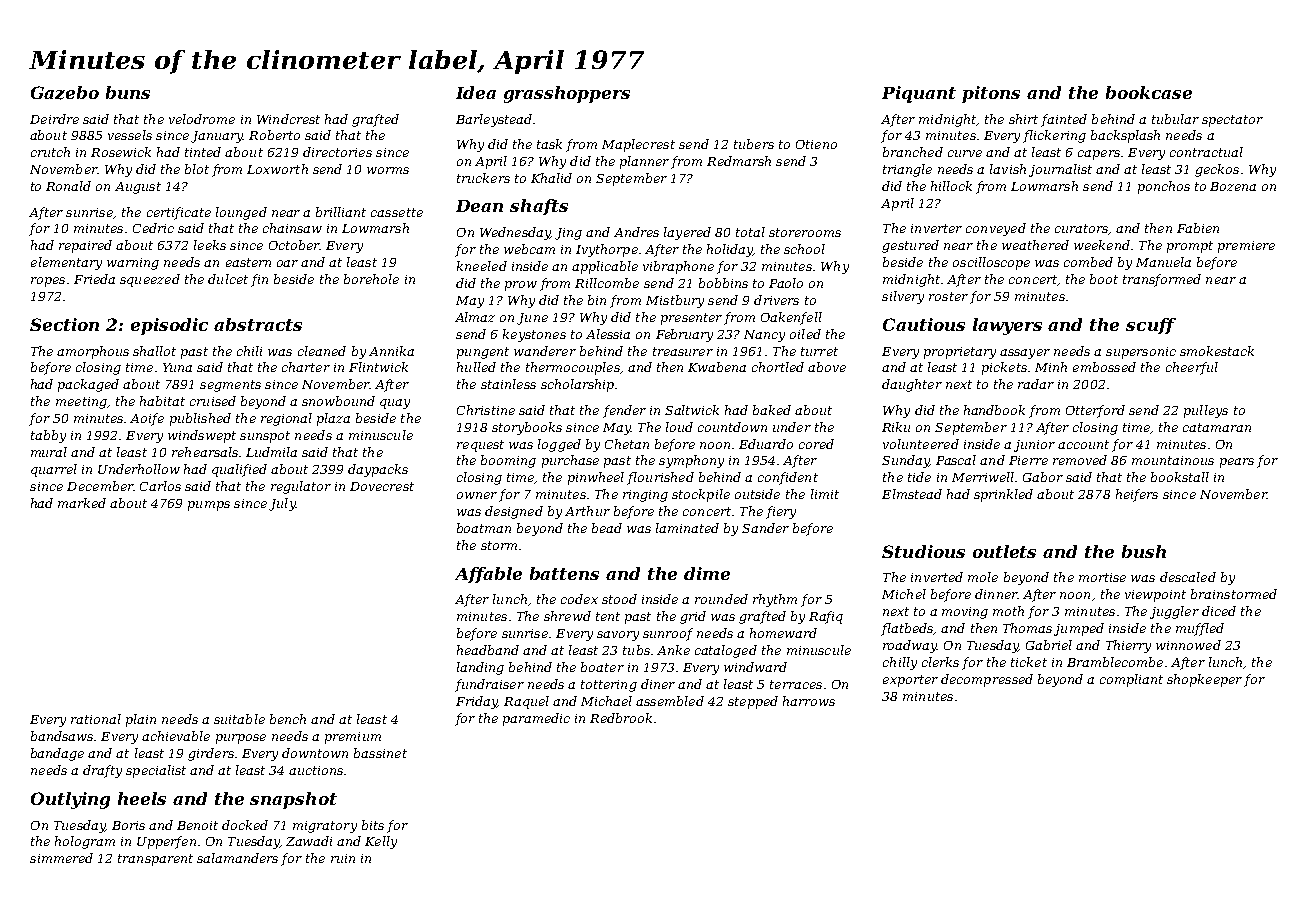 The height and width of the document is (924, 1308). Describe the element at coordinates (381, 842) in the document. I see `Kelly` at that location.
